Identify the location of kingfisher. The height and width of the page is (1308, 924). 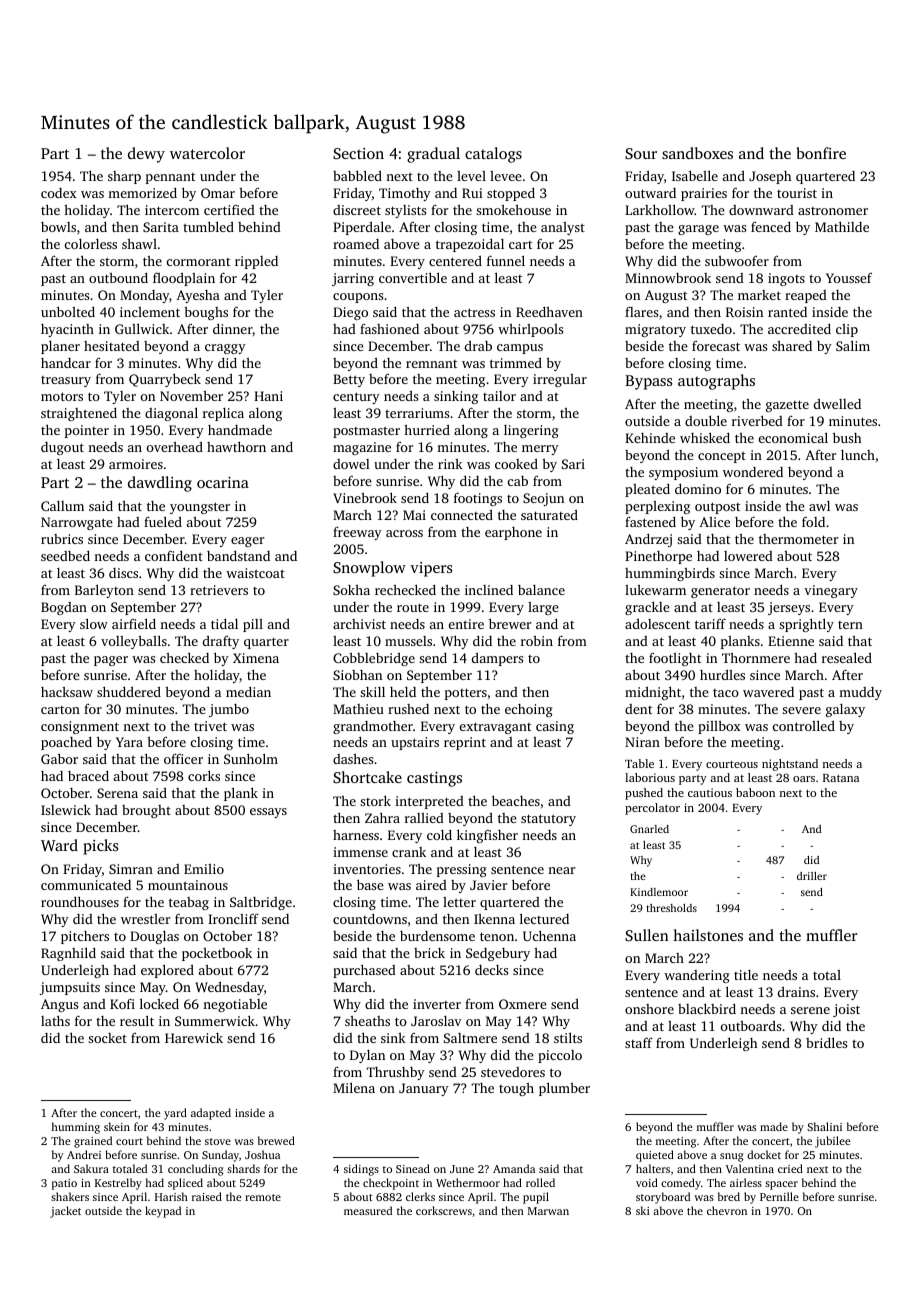
(487, 836).
